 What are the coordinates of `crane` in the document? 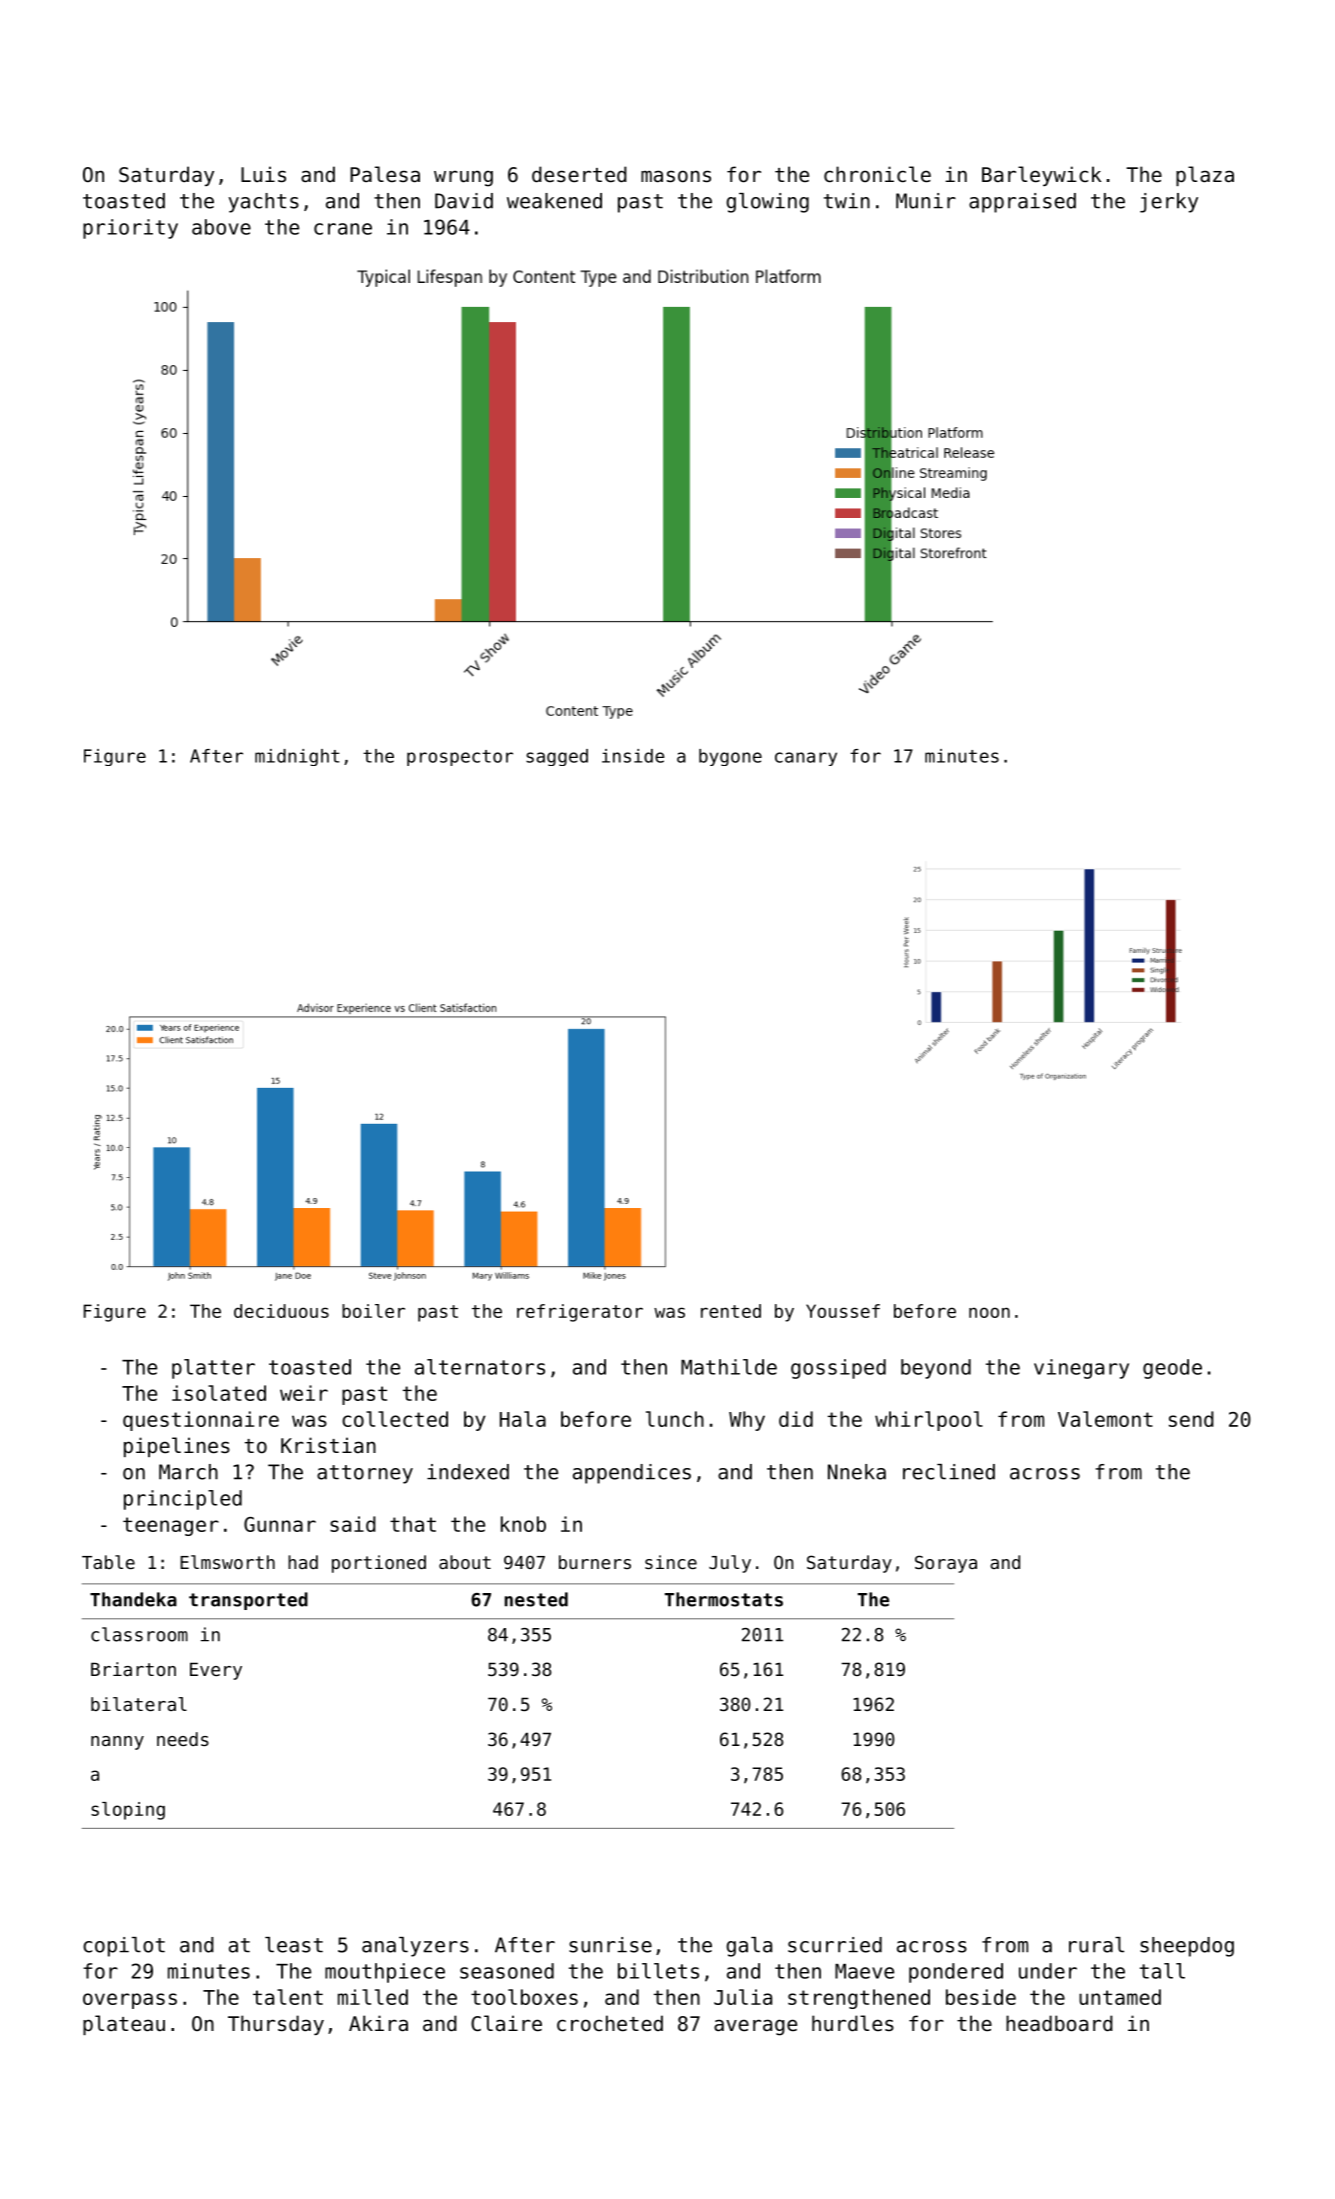 It's located at (343, 229).
